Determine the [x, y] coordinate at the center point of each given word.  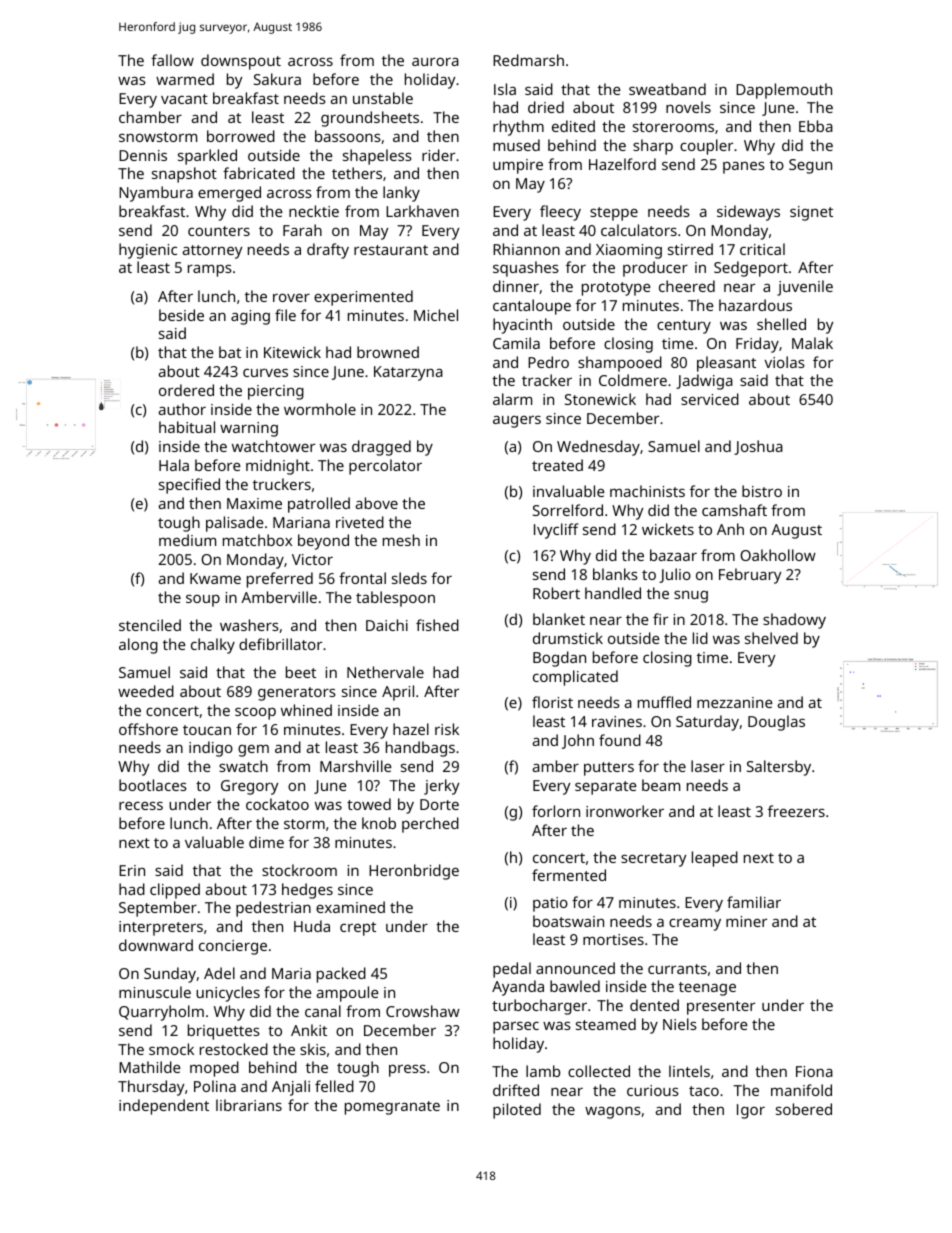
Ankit [309, 1030]
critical [762, 249]
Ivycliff [556, 531]
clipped [175, 891]
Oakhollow [778, 555]
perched [430, 825]
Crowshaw [423, 1011]
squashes [526, 269]
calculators [639, 230]
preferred [280, 580]
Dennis [143, 155]
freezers [796, 811]
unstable [383, 98]
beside [181, 315]
